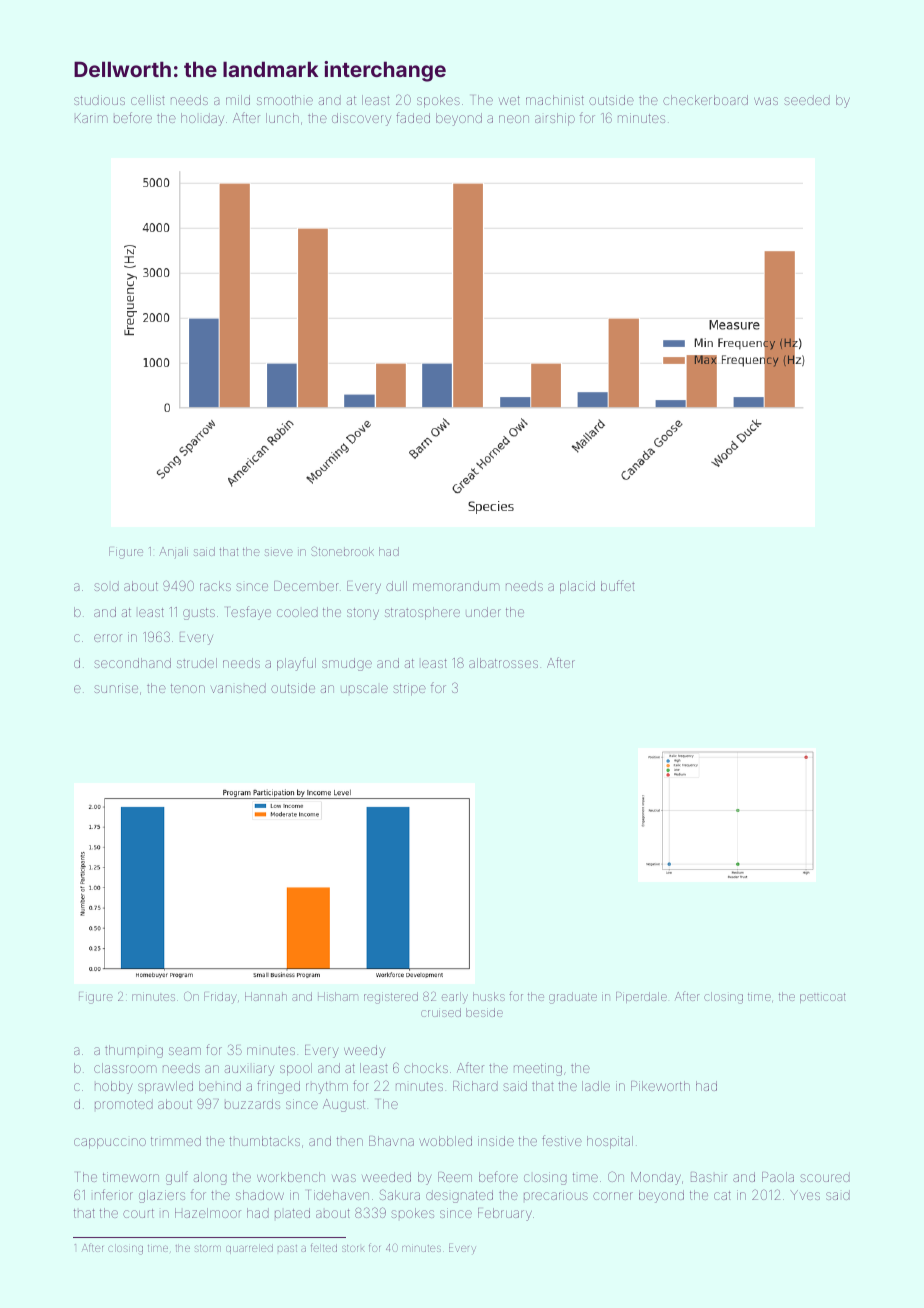 Image resolution: width=924 pixels, height=1308 pixels. Describe the element at coordinates (361, 119) in the page. I see `discovery` at that location.
